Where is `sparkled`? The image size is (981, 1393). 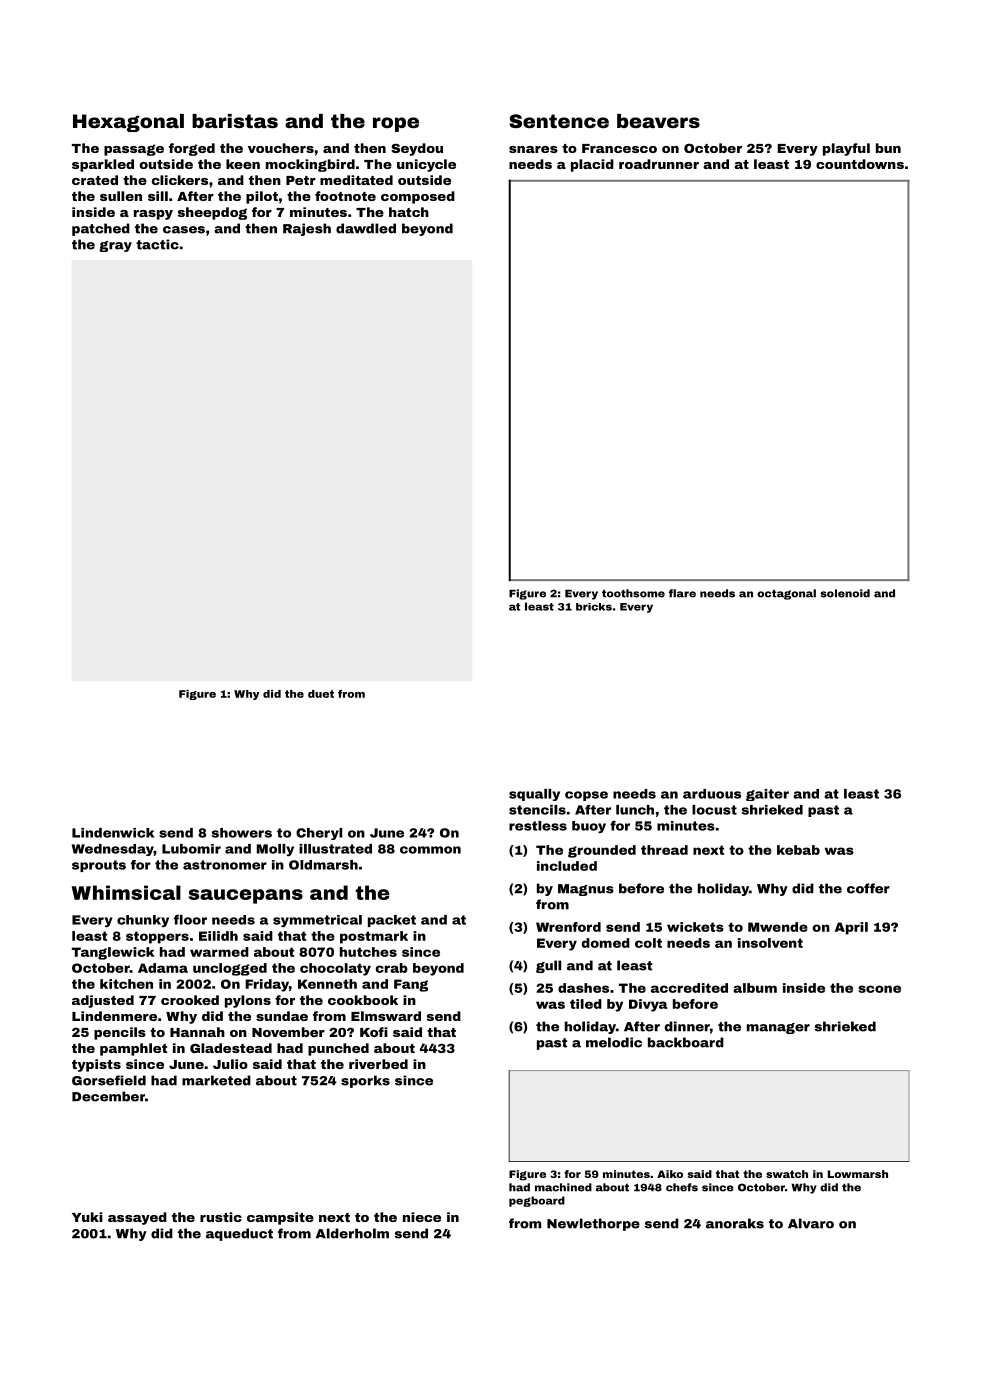 sparkled is located at coordinates (103, 165).
